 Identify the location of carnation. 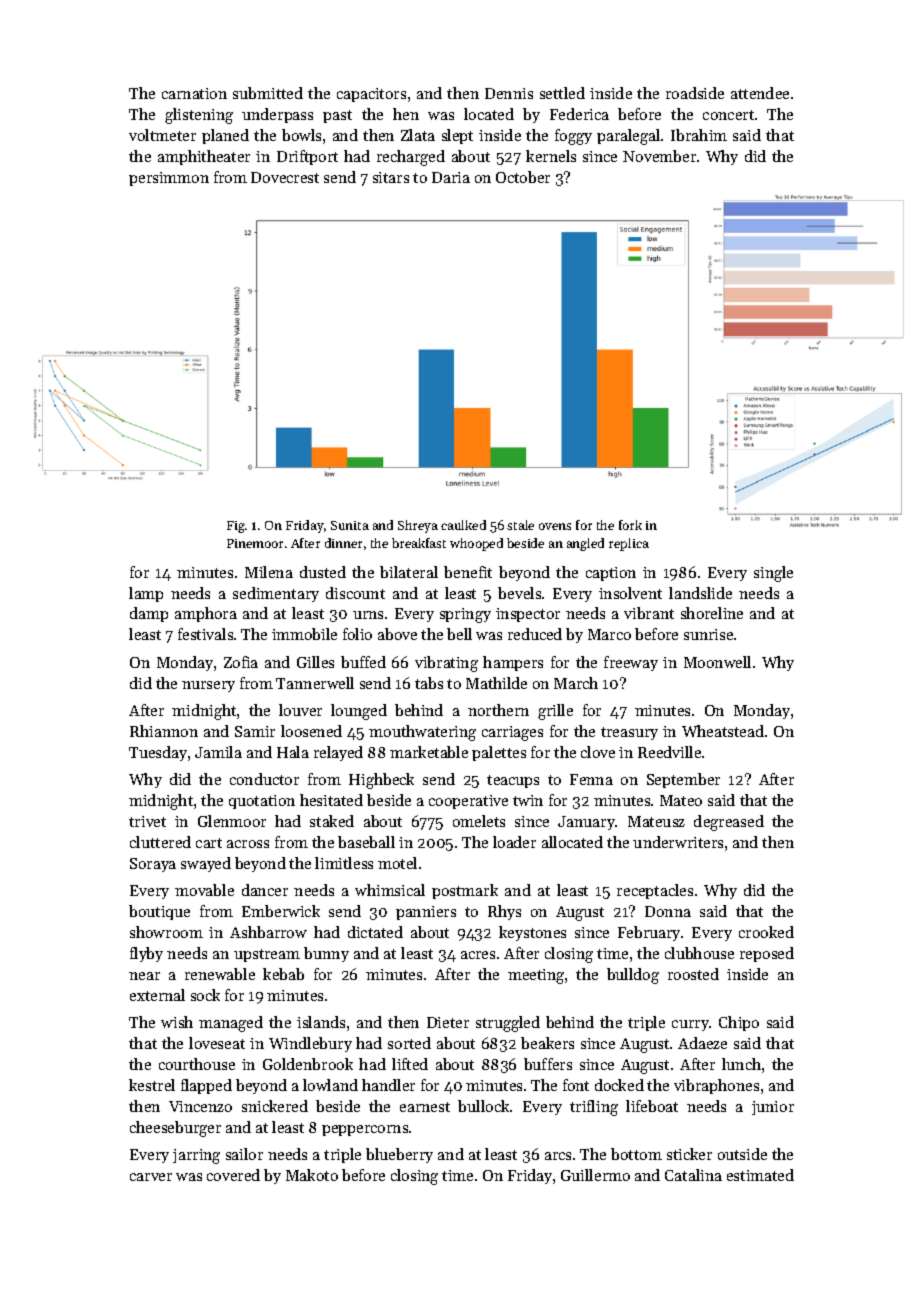
(194, 93).
